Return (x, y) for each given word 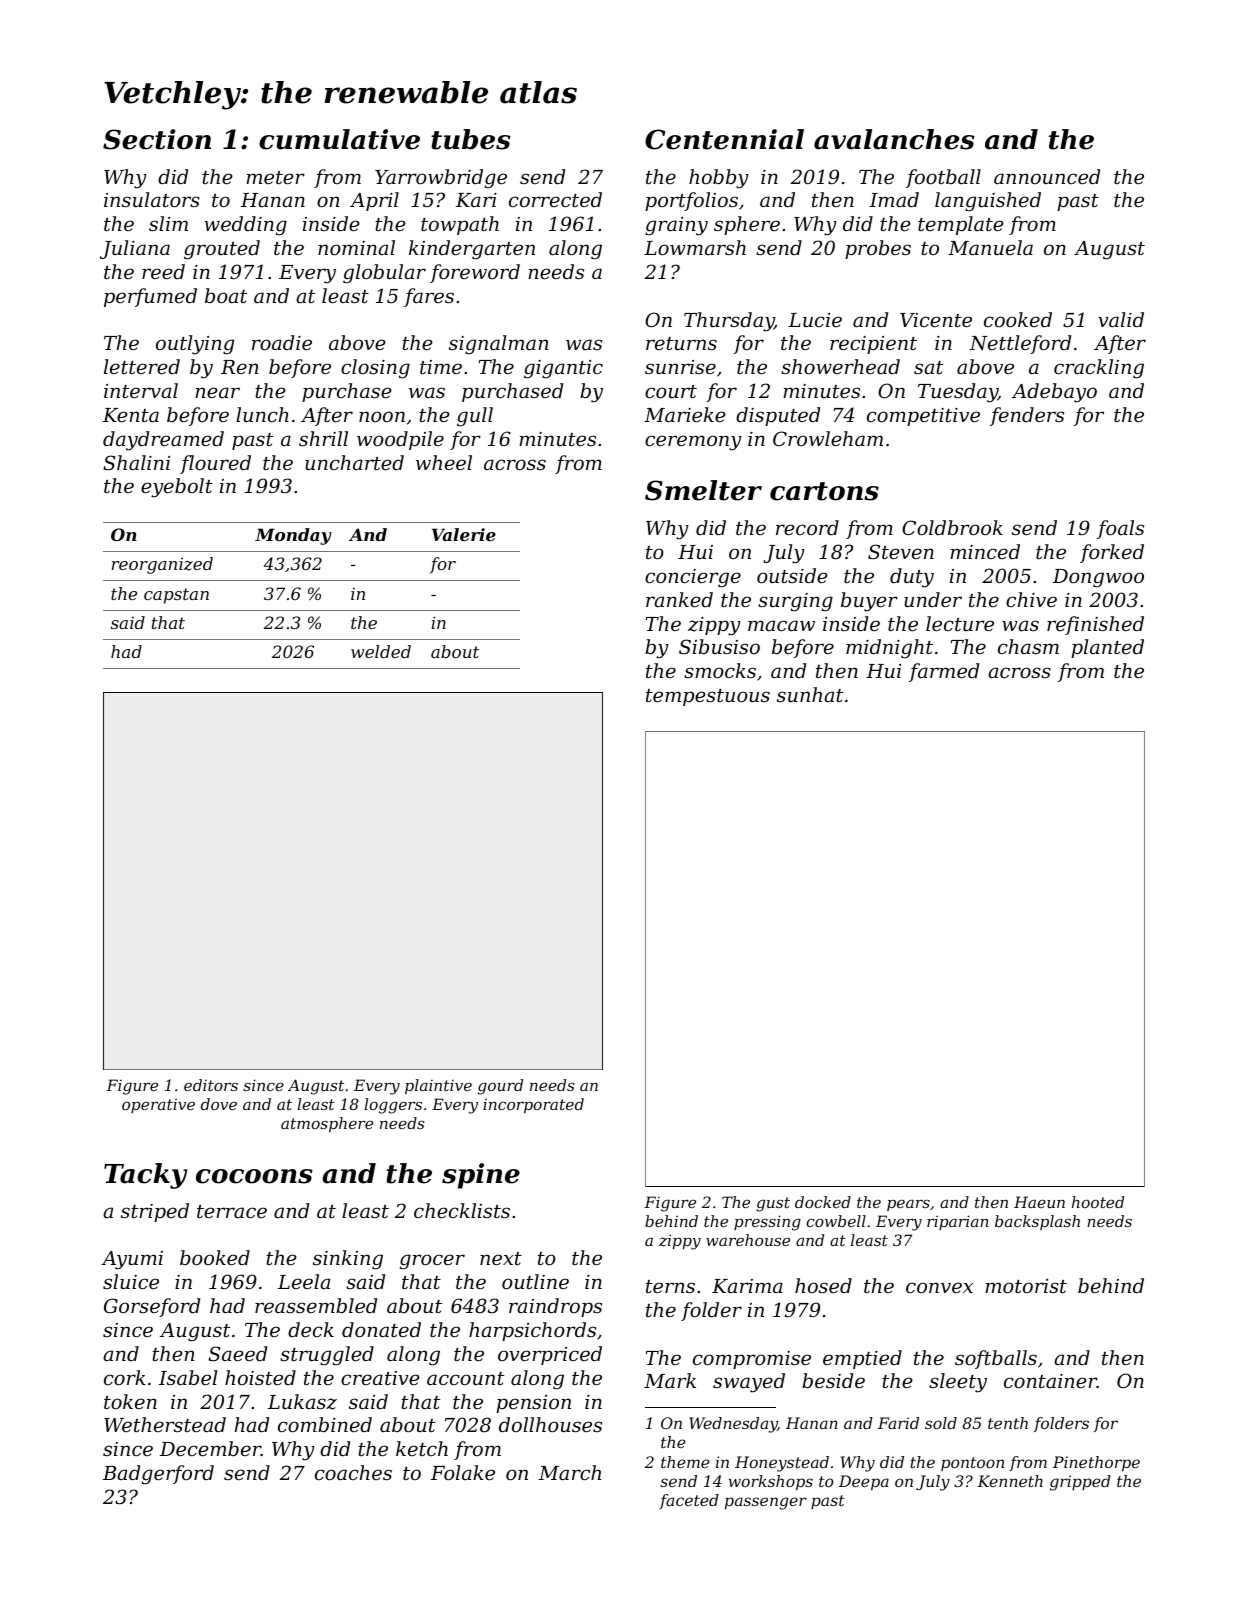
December (210, 1448)
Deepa (864, 1483)
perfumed (150, 297)
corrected (555, 199)
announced (1047, 176)
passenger (766, 1503)
